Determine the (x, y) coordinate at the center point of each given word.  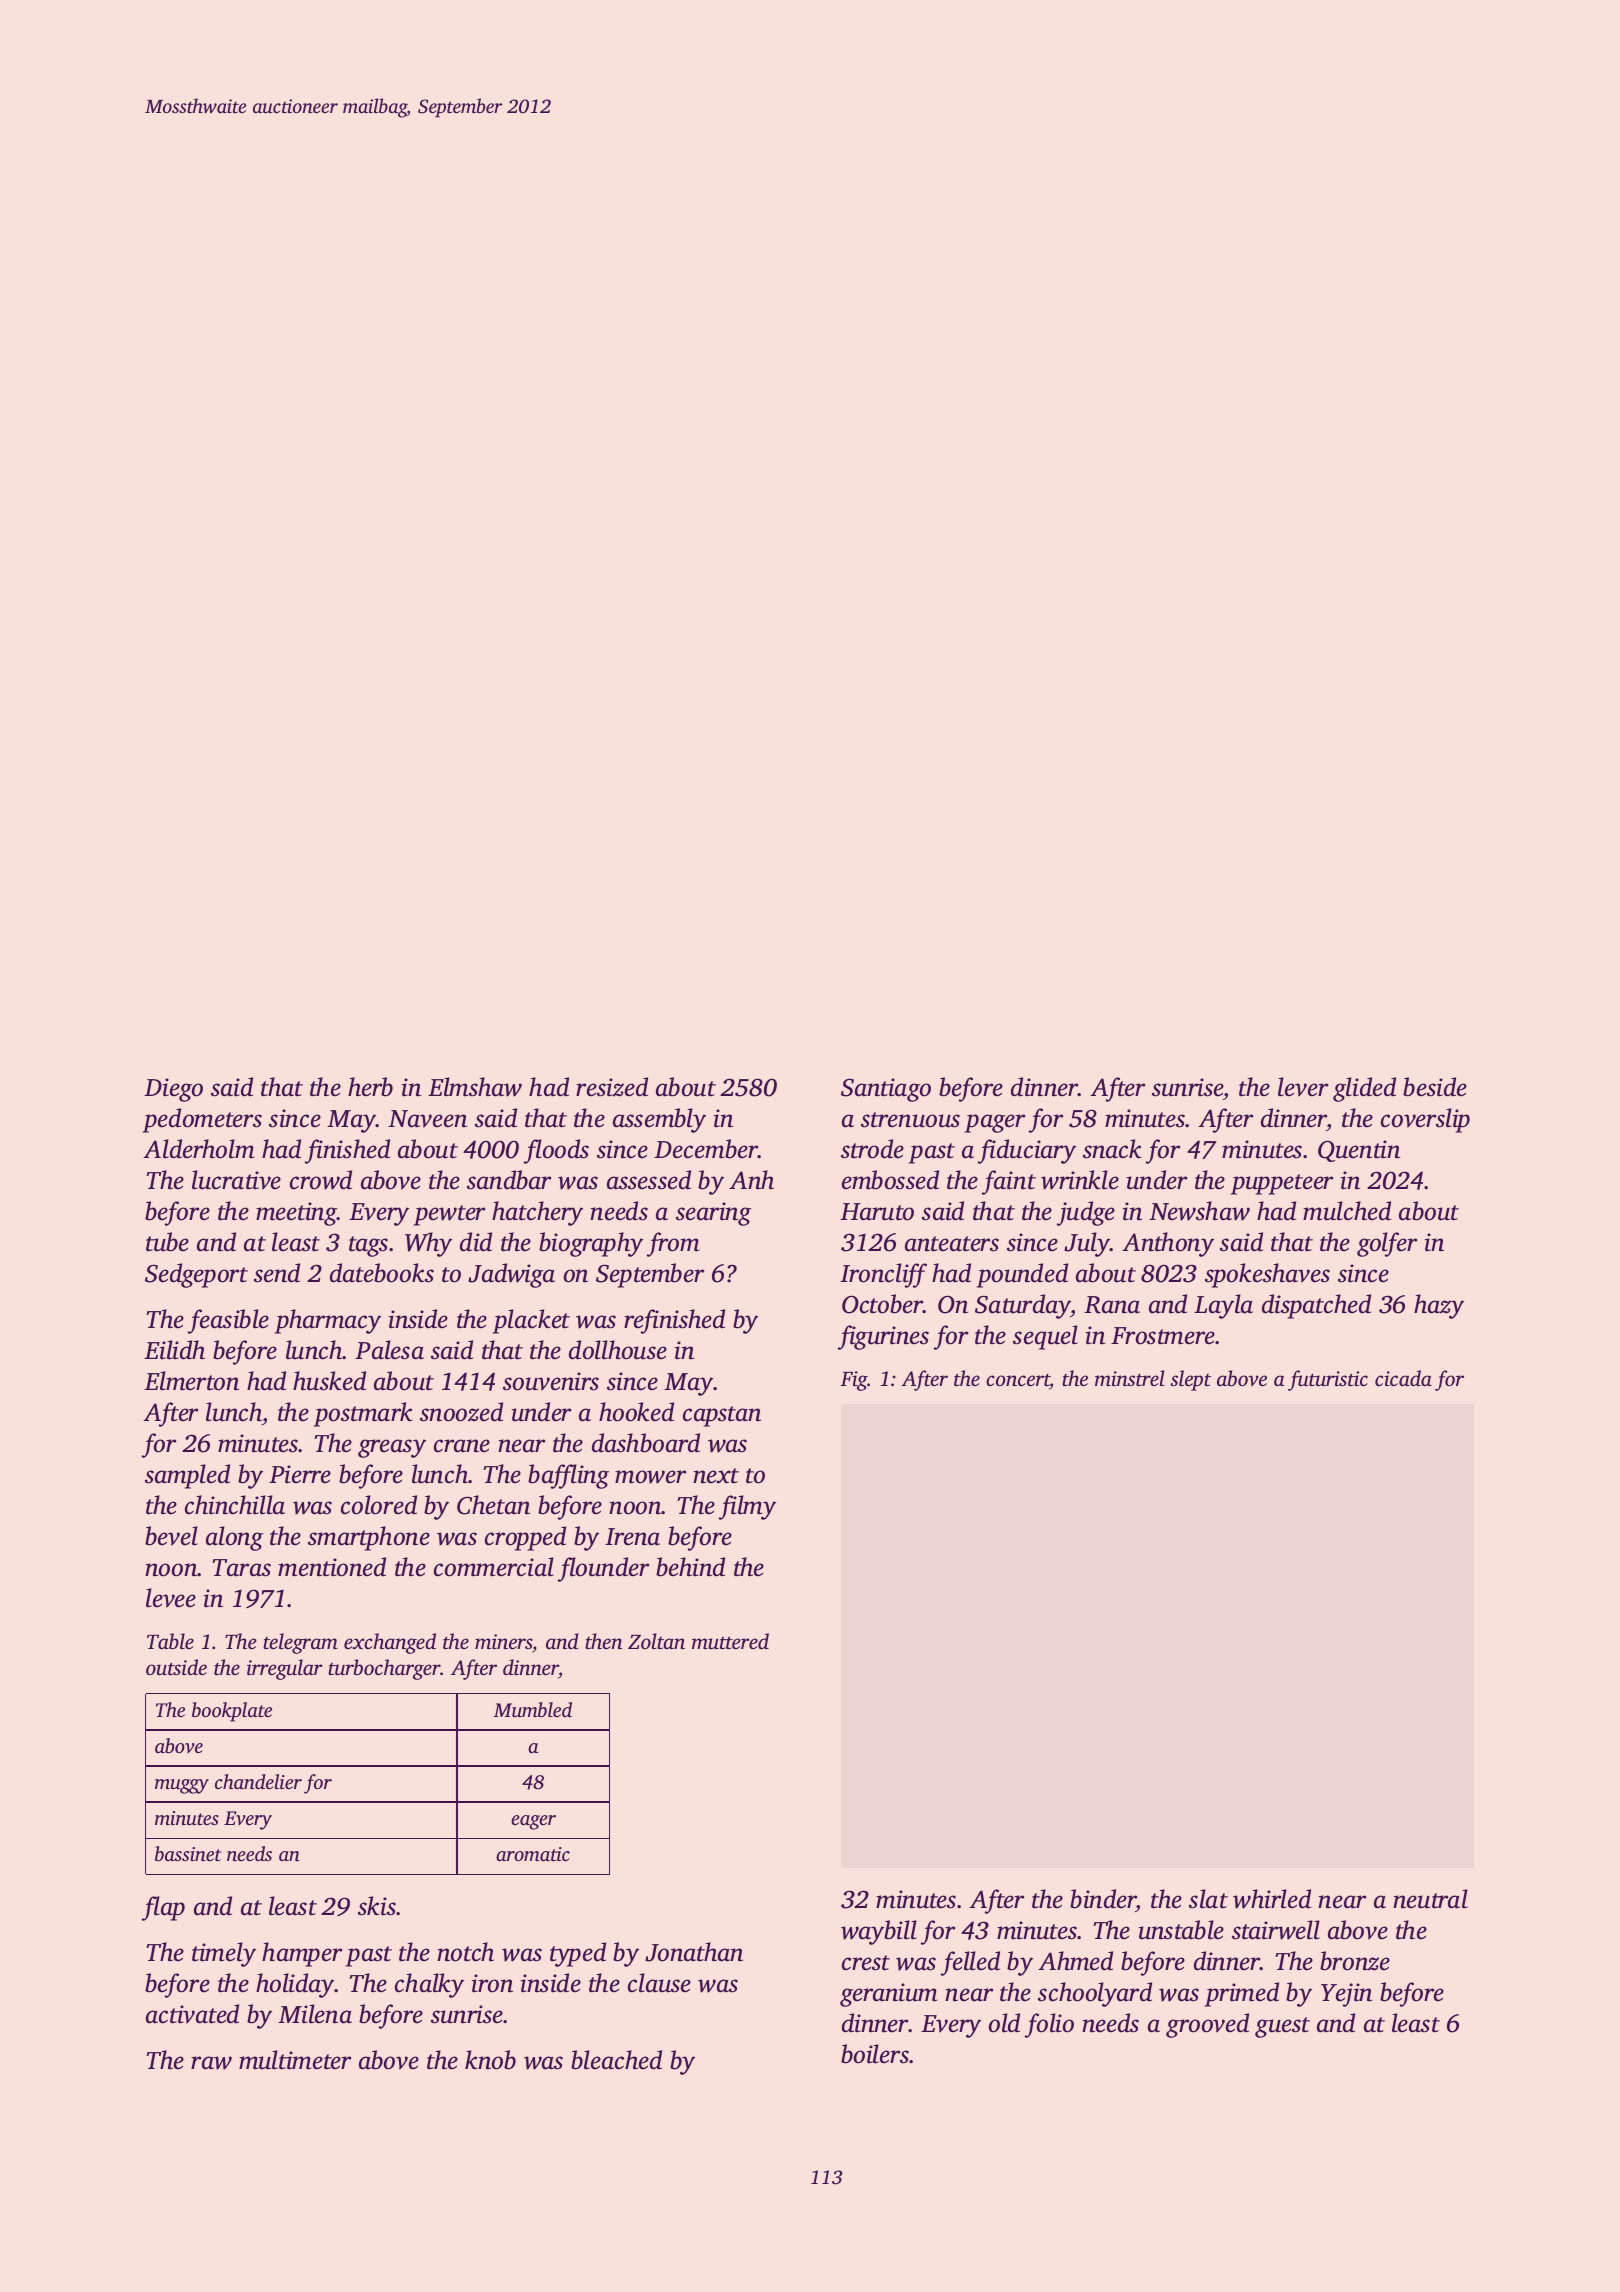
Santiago (886, 1090)
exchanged (390, 1643)
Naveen (427, 1119)
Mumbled (533, 1709)
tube (167, 1242)
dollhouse (618, 1350)
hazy (1439, 1306)
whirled (1272, 1899)
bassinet (188, 1853)
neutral (1430, 1899)
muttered (730, 1641)
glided (1364, 1089)
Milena (315, 2014)
